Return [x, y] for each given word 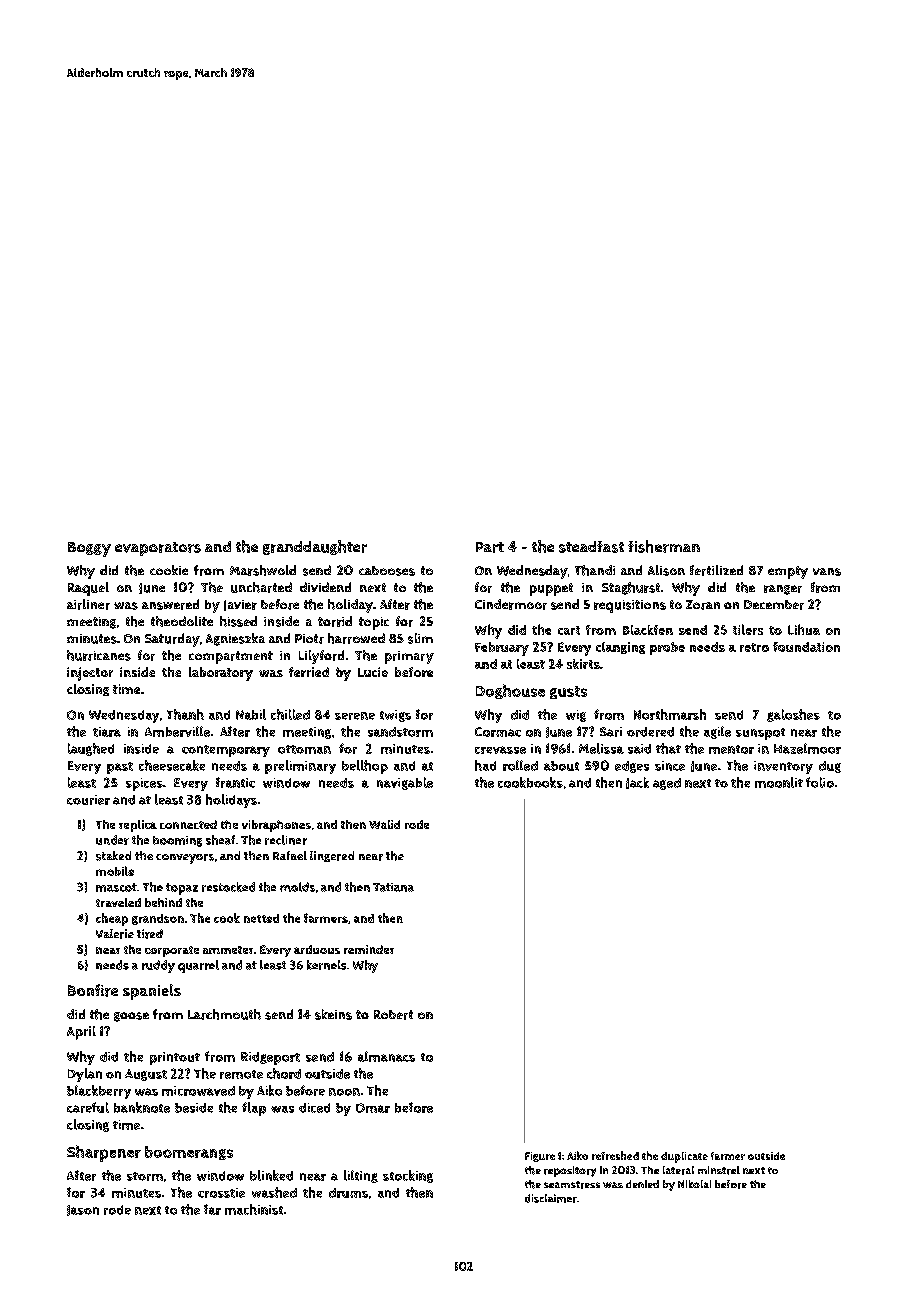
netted [261, 918]
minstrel [719, 1170]
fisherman [664, 546]
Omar [373, 1108]
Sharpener [104, 1153]
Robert [393, 1015]
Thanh [185, 714]
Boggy [89, 549]
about [561, 766]
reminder [369, 949]
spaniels [152, 992]
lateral [678, 1170]
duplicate [684, 1157]
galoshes [793, 715]
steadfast [591, 547]
